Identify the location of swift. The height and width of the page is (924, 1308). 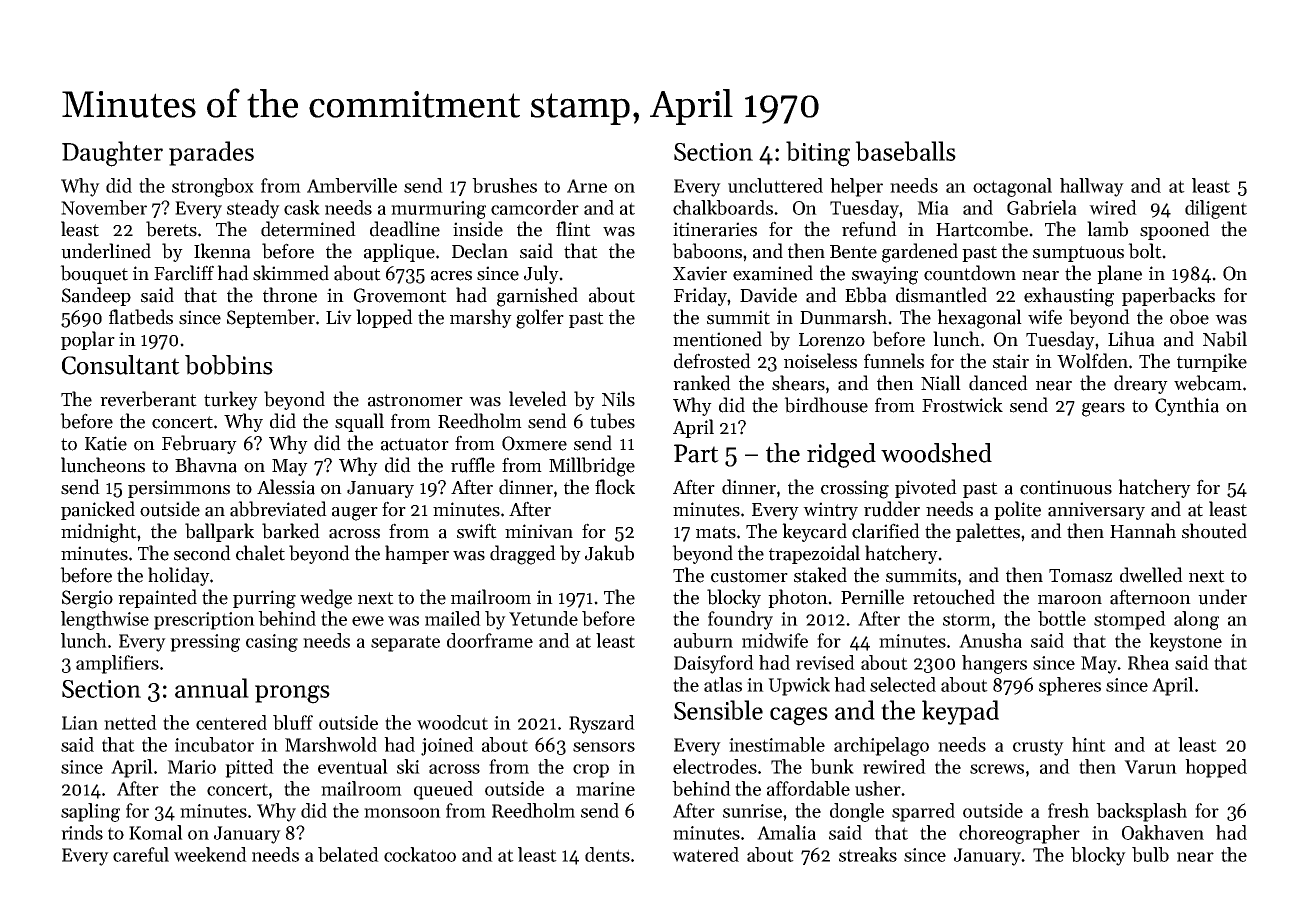
(477, 531).
